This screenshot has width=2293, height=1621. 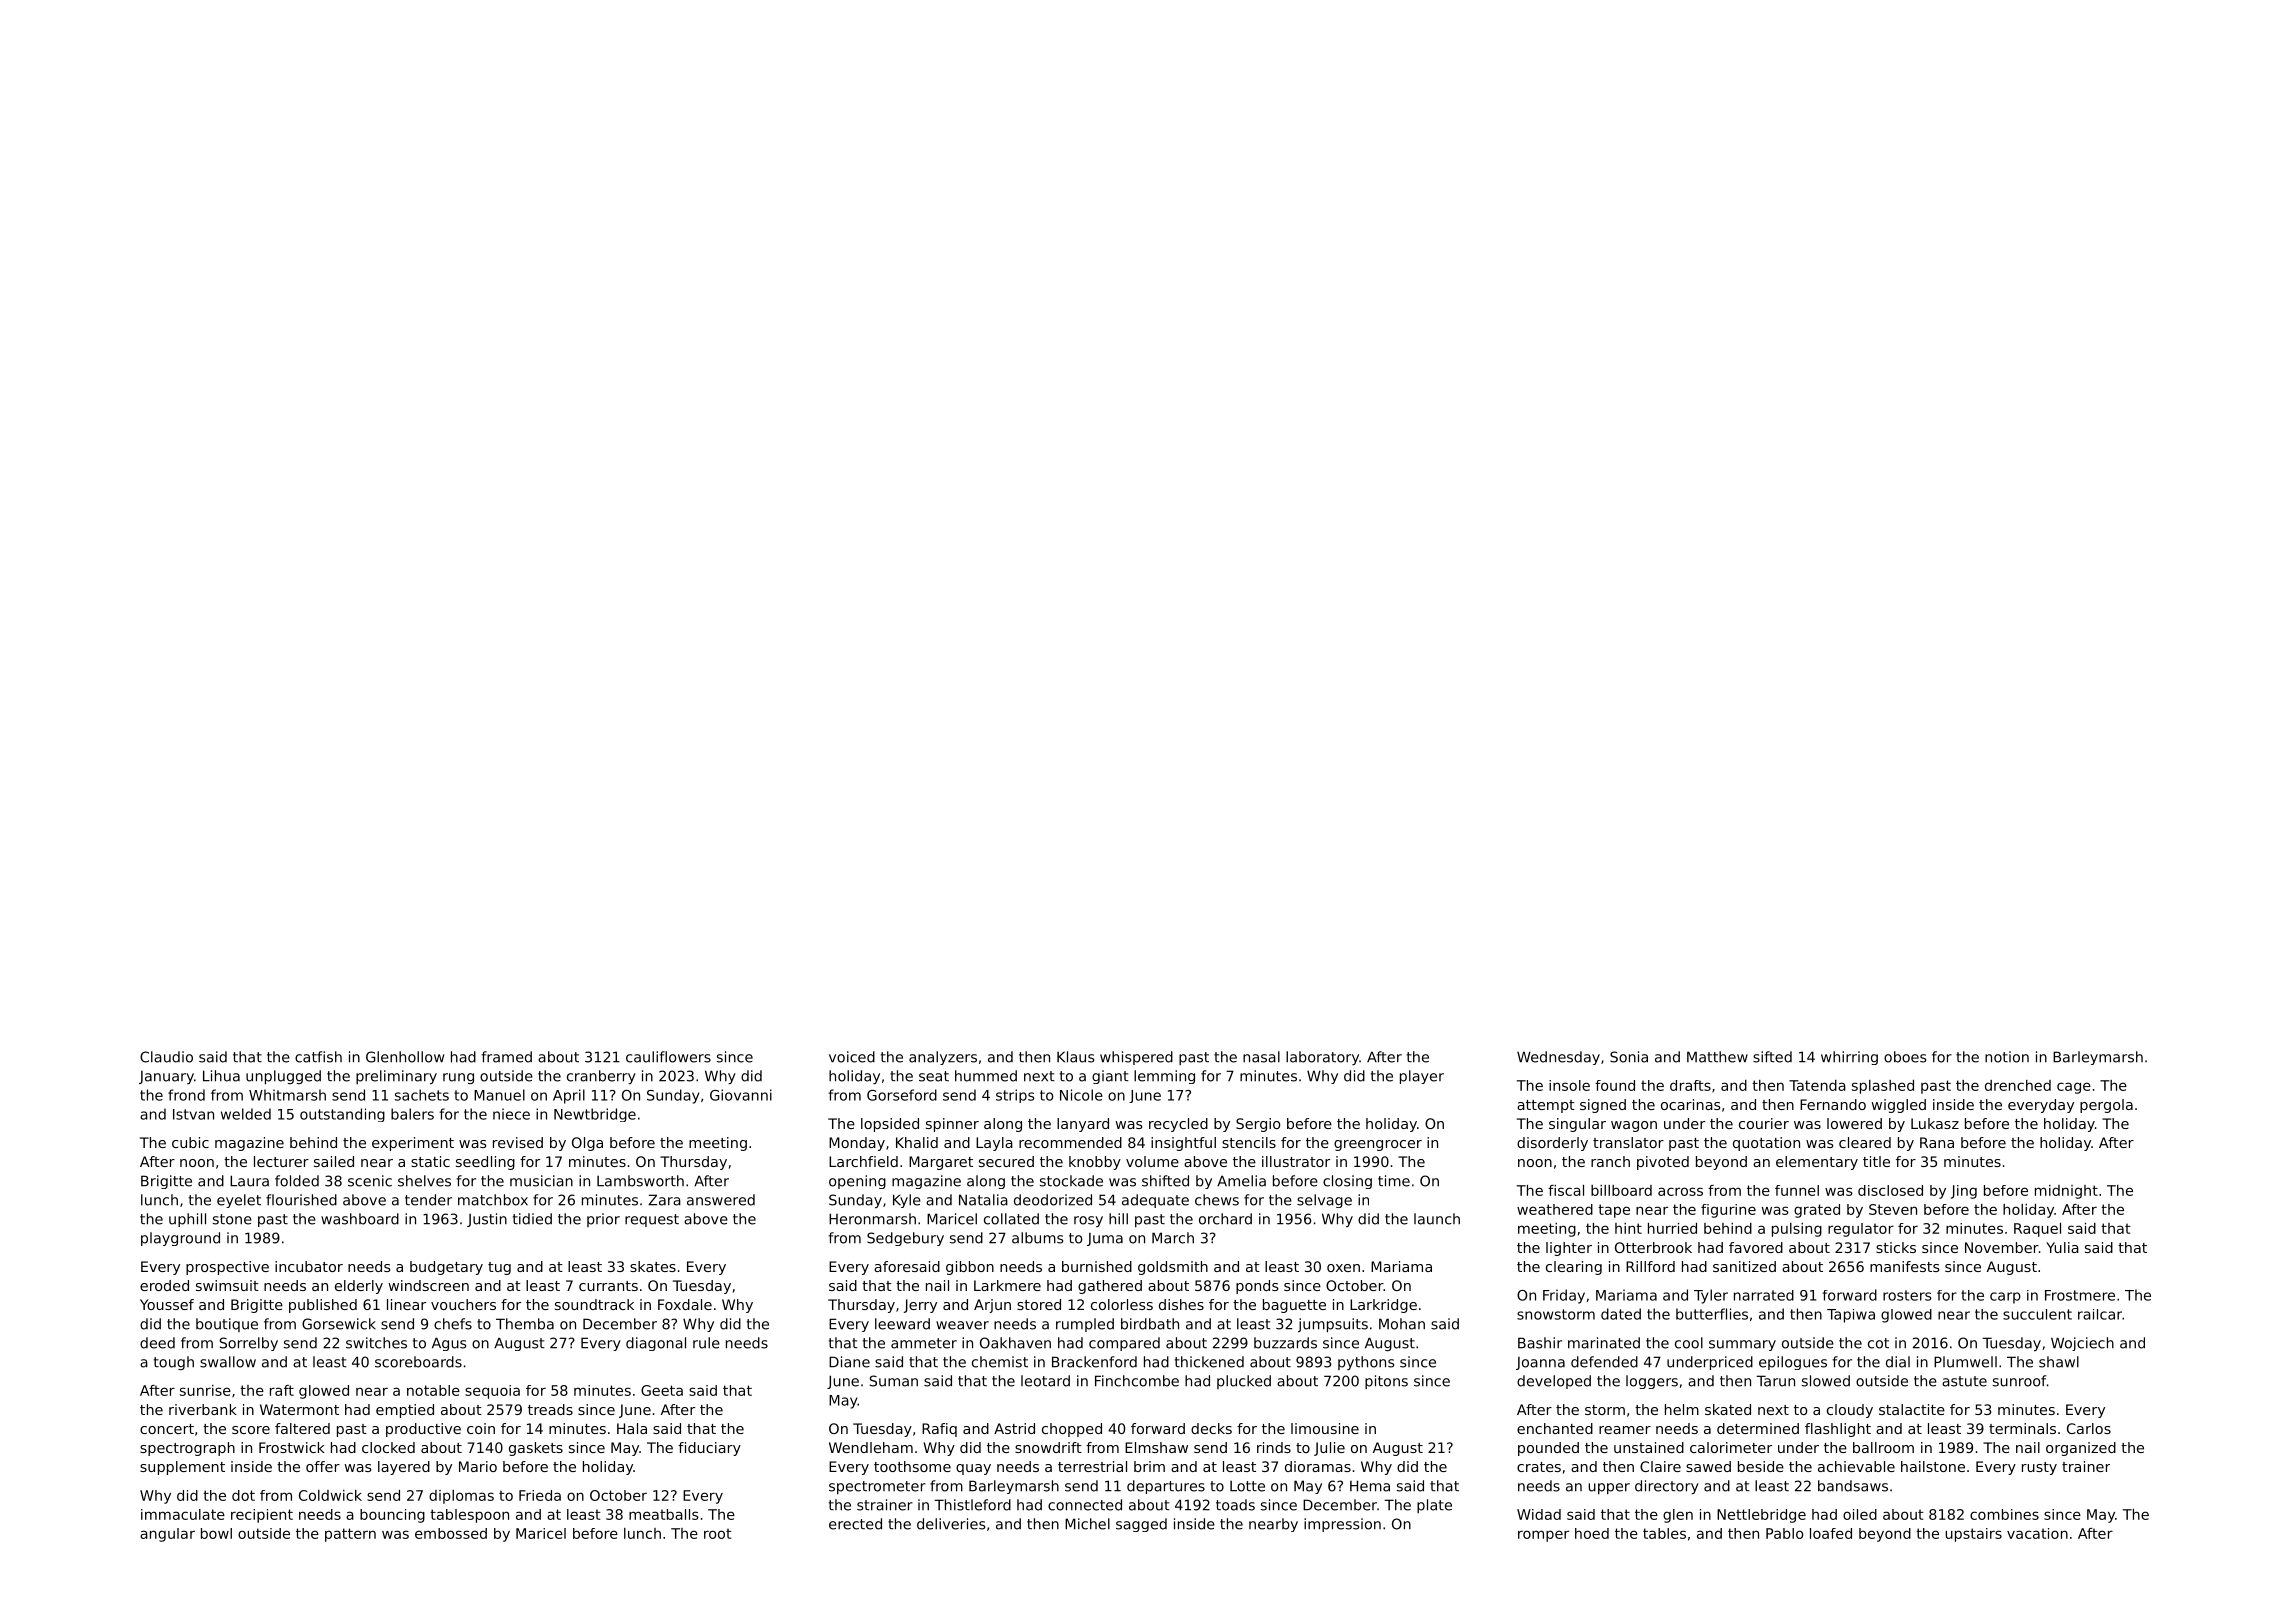 What do you see at coordinates (1905, 1266) in the screenshot?
I see `manifests` at bounding box center [1905, 1266].
